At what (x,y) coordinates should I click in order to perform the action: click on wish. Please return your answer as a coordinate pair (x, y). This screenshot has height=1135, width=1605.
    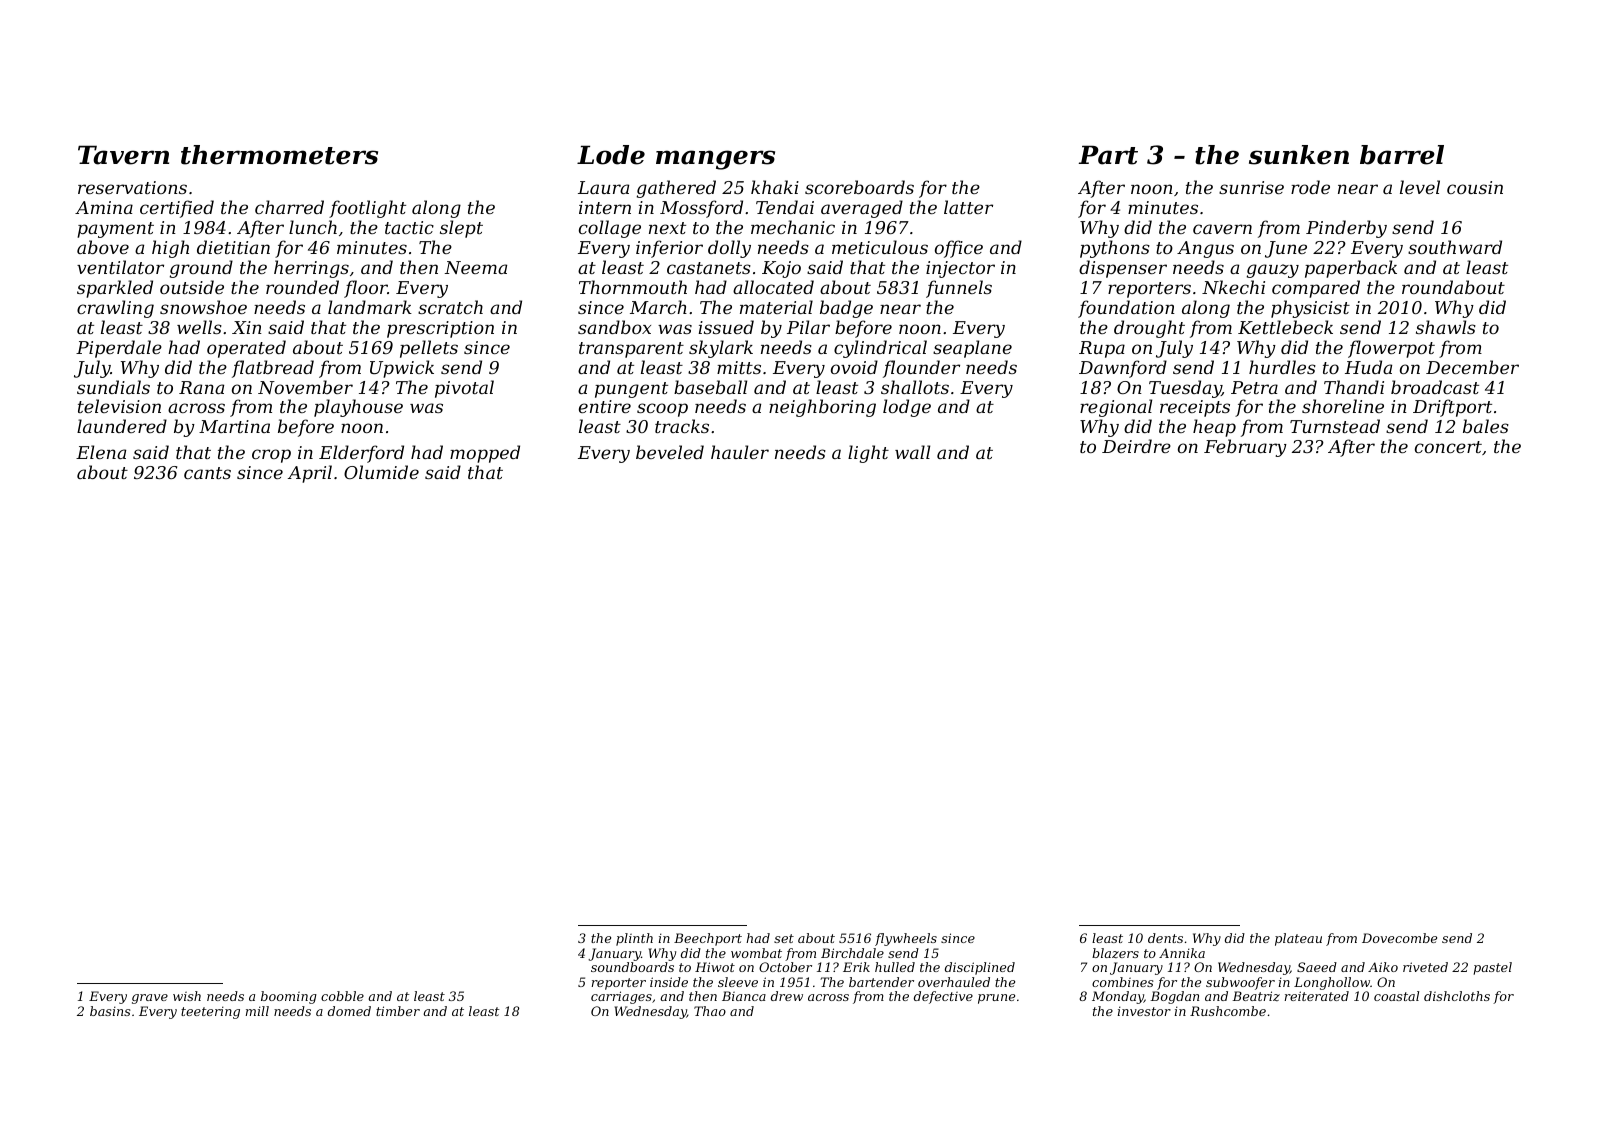
    Looking at the image, I should click on (187, 996).
